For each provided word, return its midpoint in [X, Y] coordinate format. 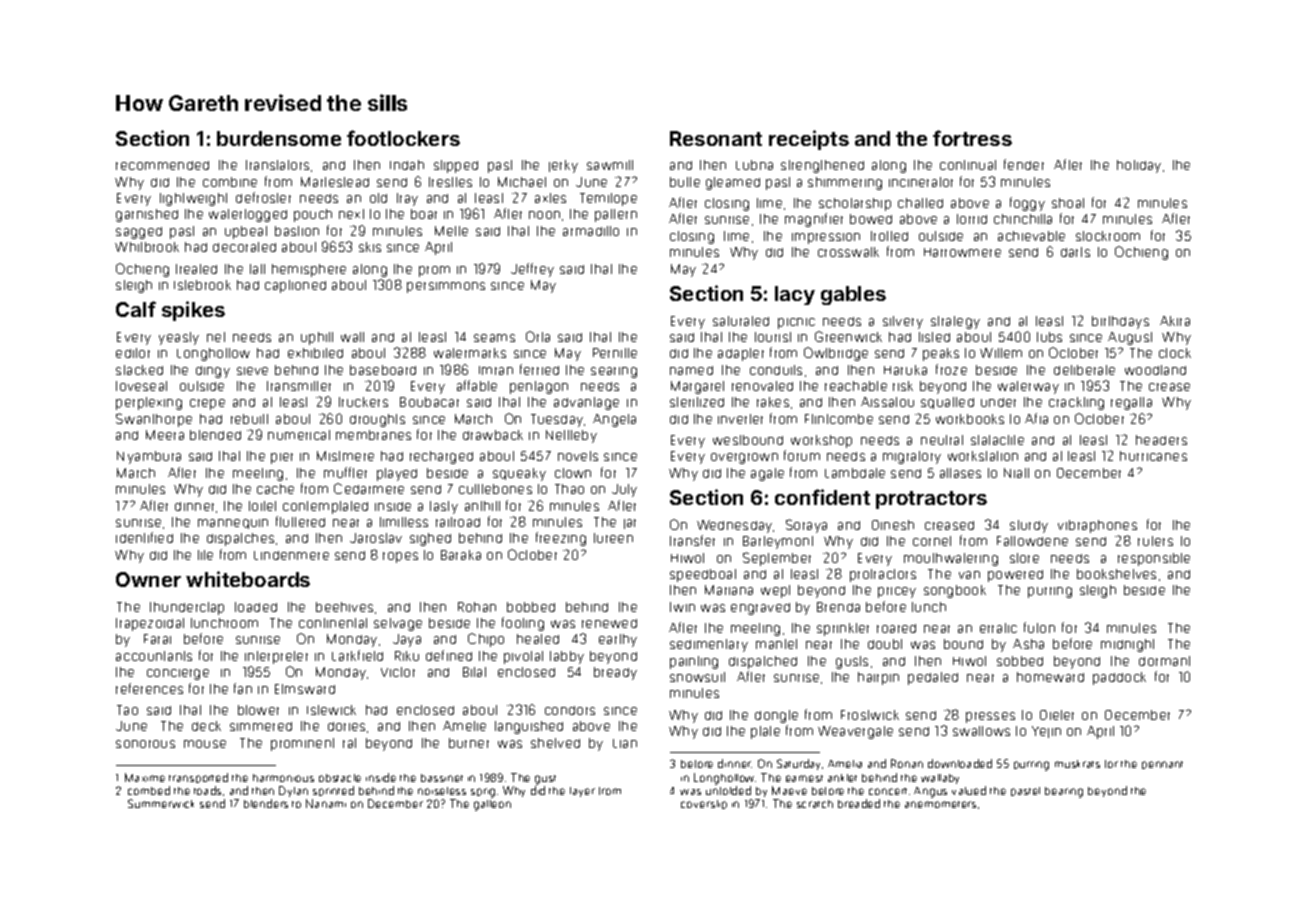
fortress [972, 138]
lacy [795, 295]
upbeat [246, 232]
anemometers [940, 804]
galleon [492, 805]
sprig [483, 793]
